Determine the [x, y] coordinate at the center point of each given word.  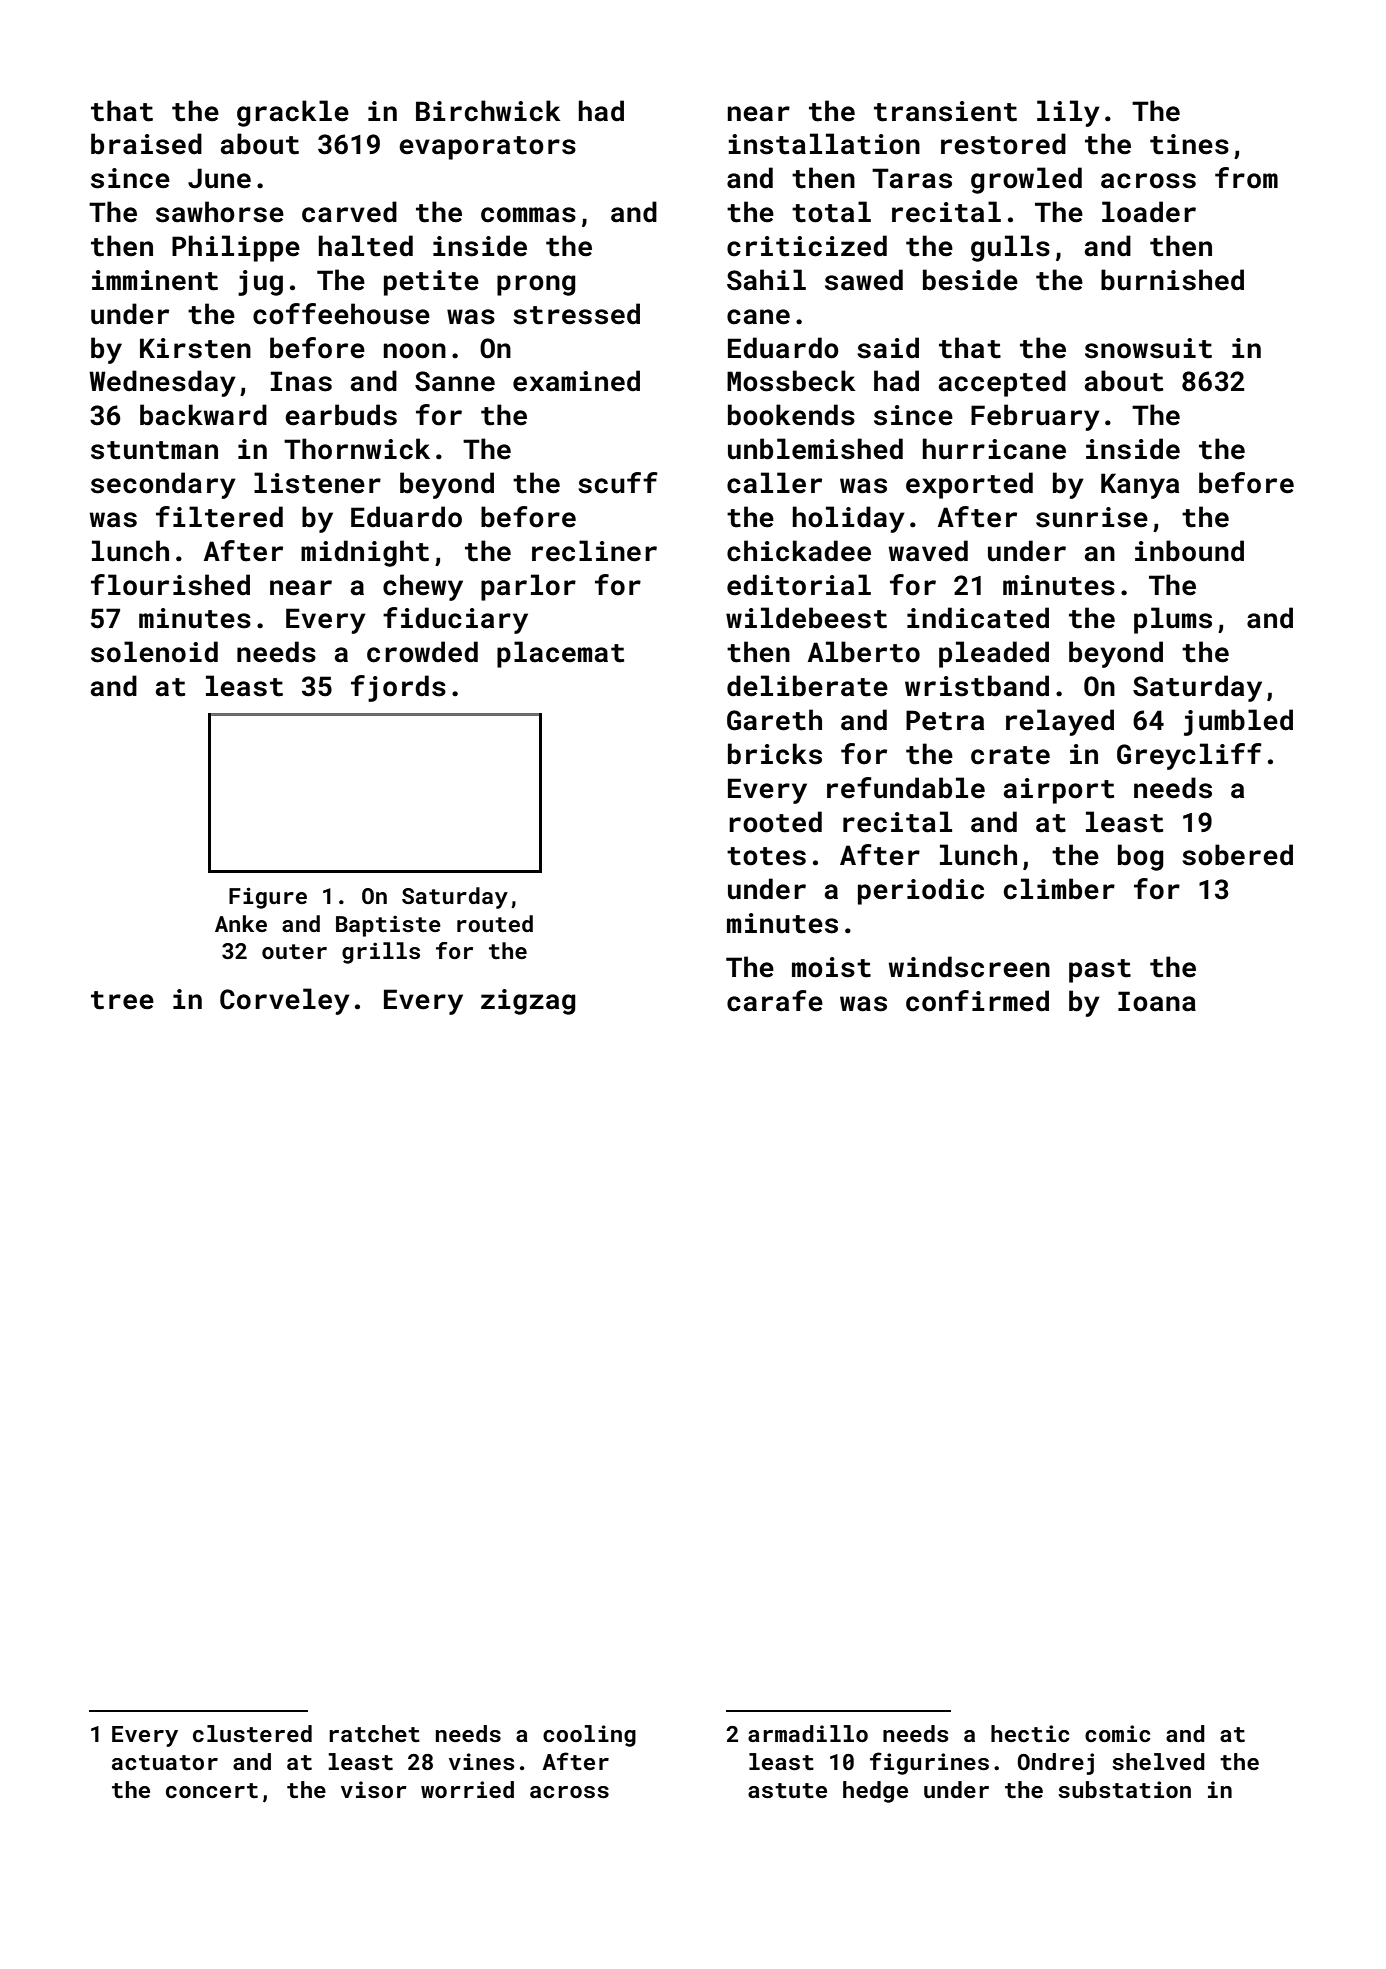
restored [1003, 144]
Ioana [1157, 1001]
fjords [398, 688]
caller [774, 483]
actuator [165, 1762]
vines [482, 1761]
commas [528, 215]
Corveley [285, 1001]
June [219, 178]
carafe [775, 1001]
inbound [1189, 551]
